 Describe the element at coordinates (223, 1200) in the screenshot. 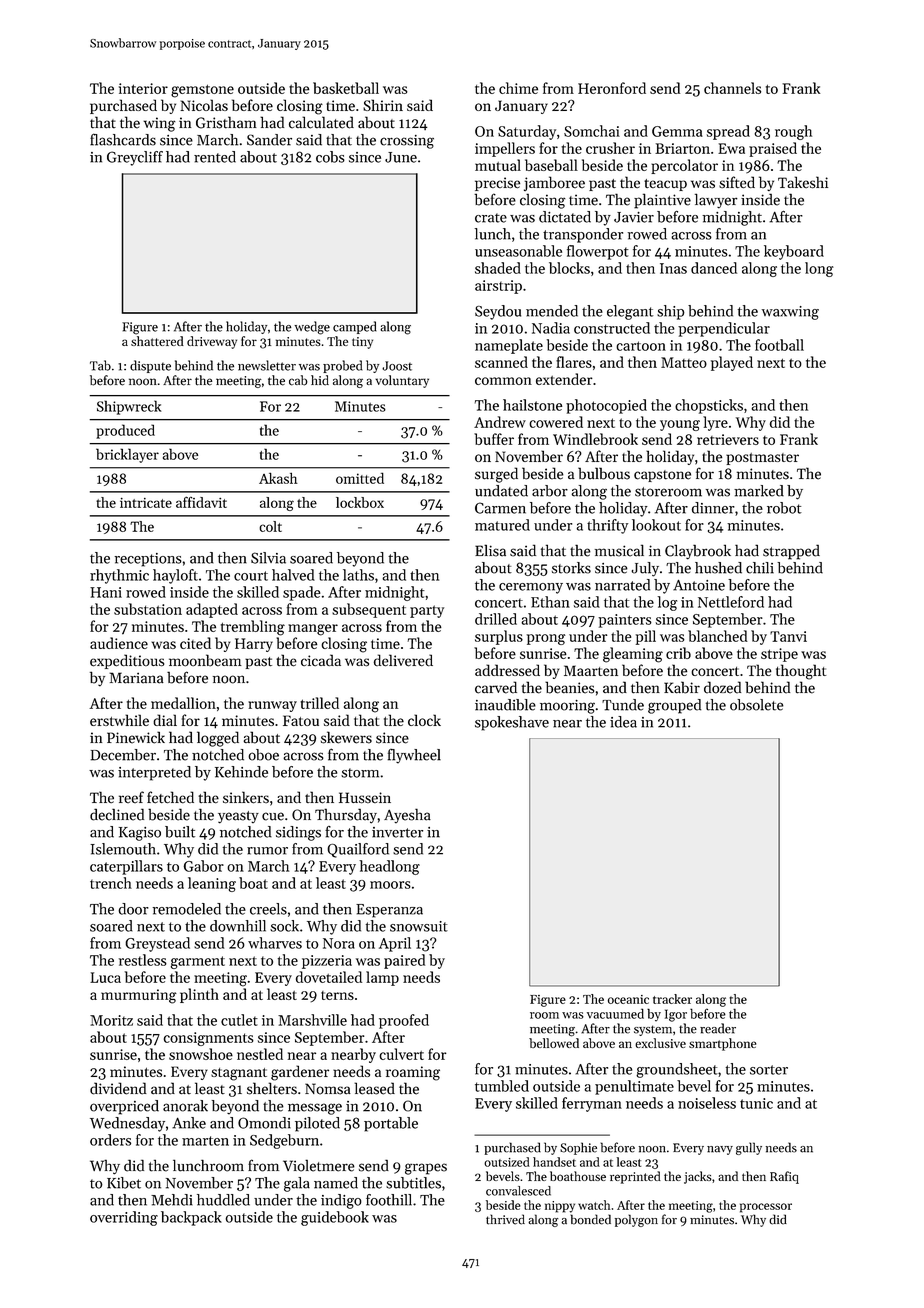

I see `huddled` at that location.
